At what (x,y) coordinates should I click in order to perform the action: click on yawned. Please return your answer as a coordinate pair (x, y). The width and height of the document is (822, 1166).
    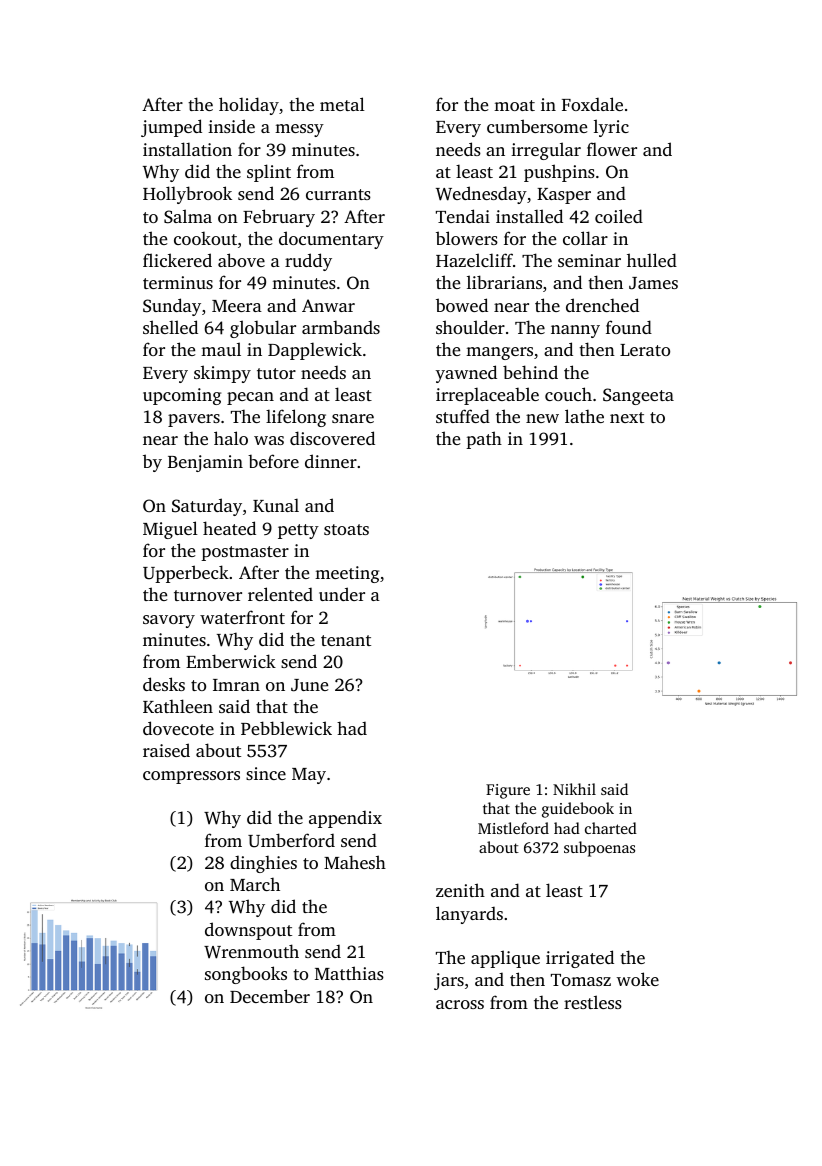
    Looking at the image, I should click on (466, 374).
